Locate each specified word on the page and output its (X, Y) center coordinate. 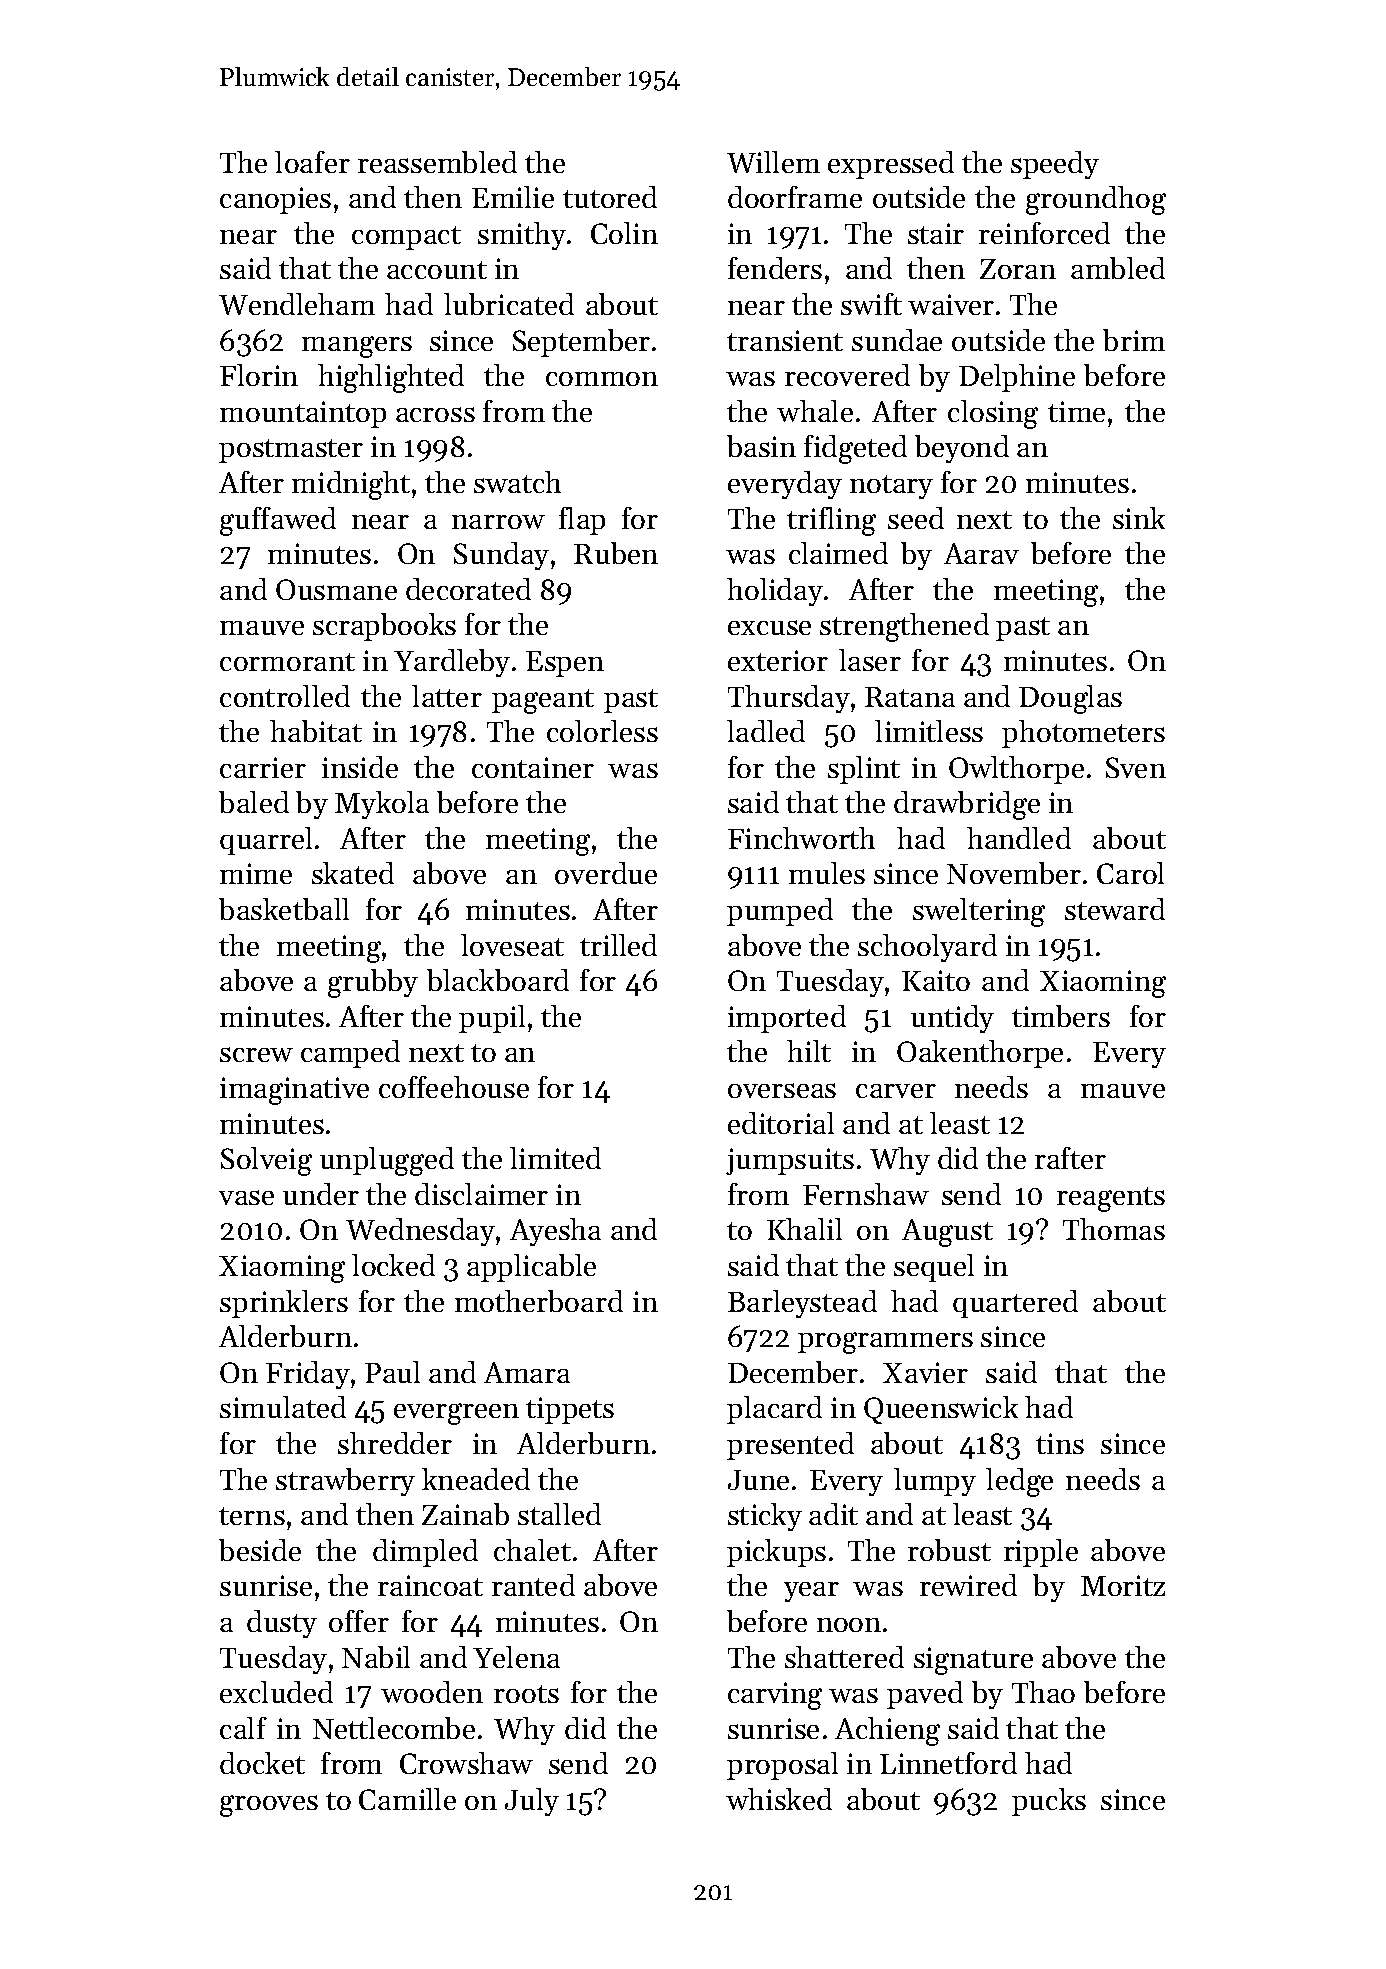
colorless (602, 731)
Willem (773, 162)
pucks (1049, 1802)
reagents (1111, 1199)
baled (254, 802)
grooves (269, 1806)
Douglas (1070, 699)
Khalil (804, 1229)
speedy (1055, 165)
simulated (283, 1407)
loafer (312, 162)
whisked (779, 1799)
